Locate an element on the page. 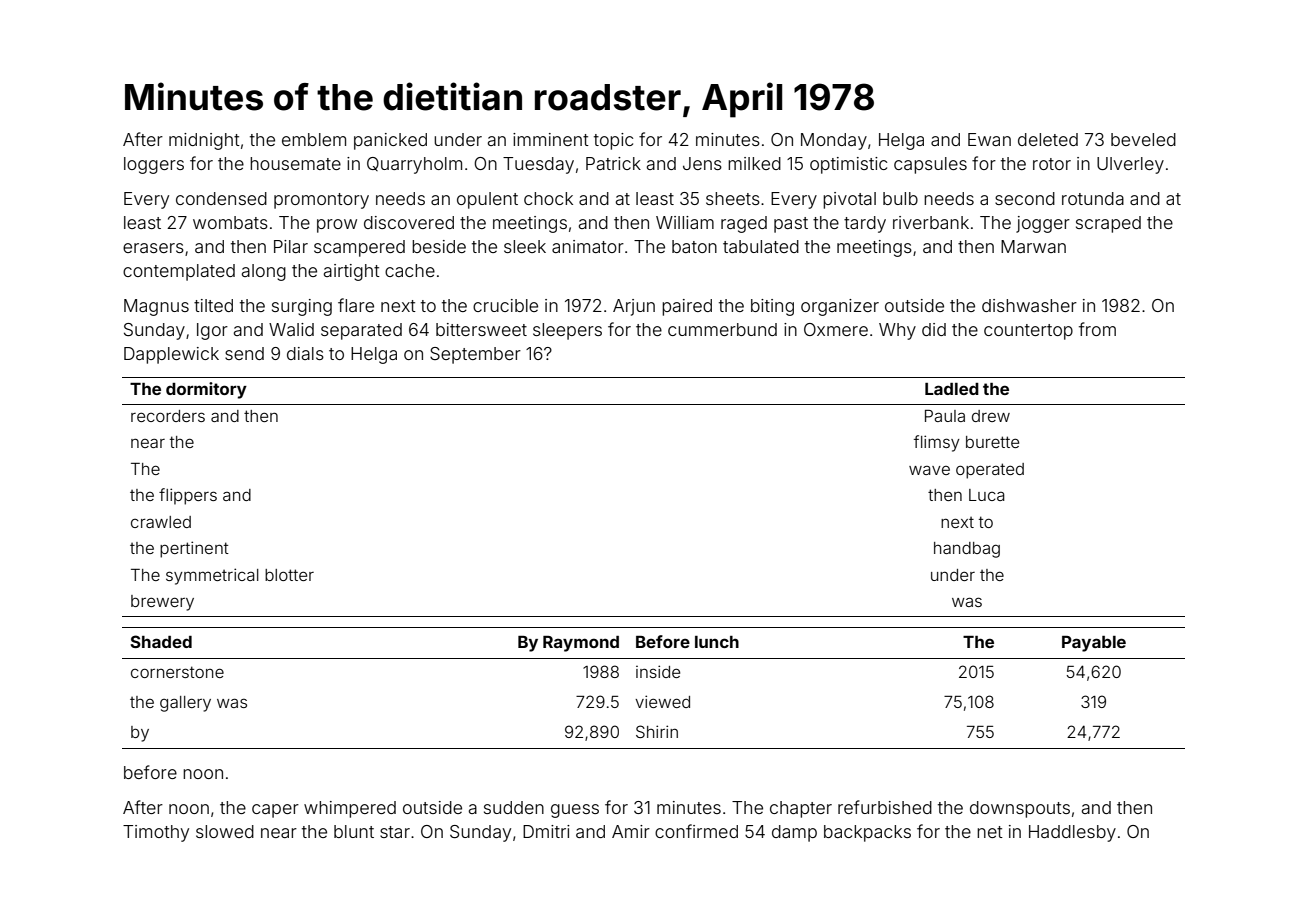  Marwan is located at coordinates (1033, 246).
